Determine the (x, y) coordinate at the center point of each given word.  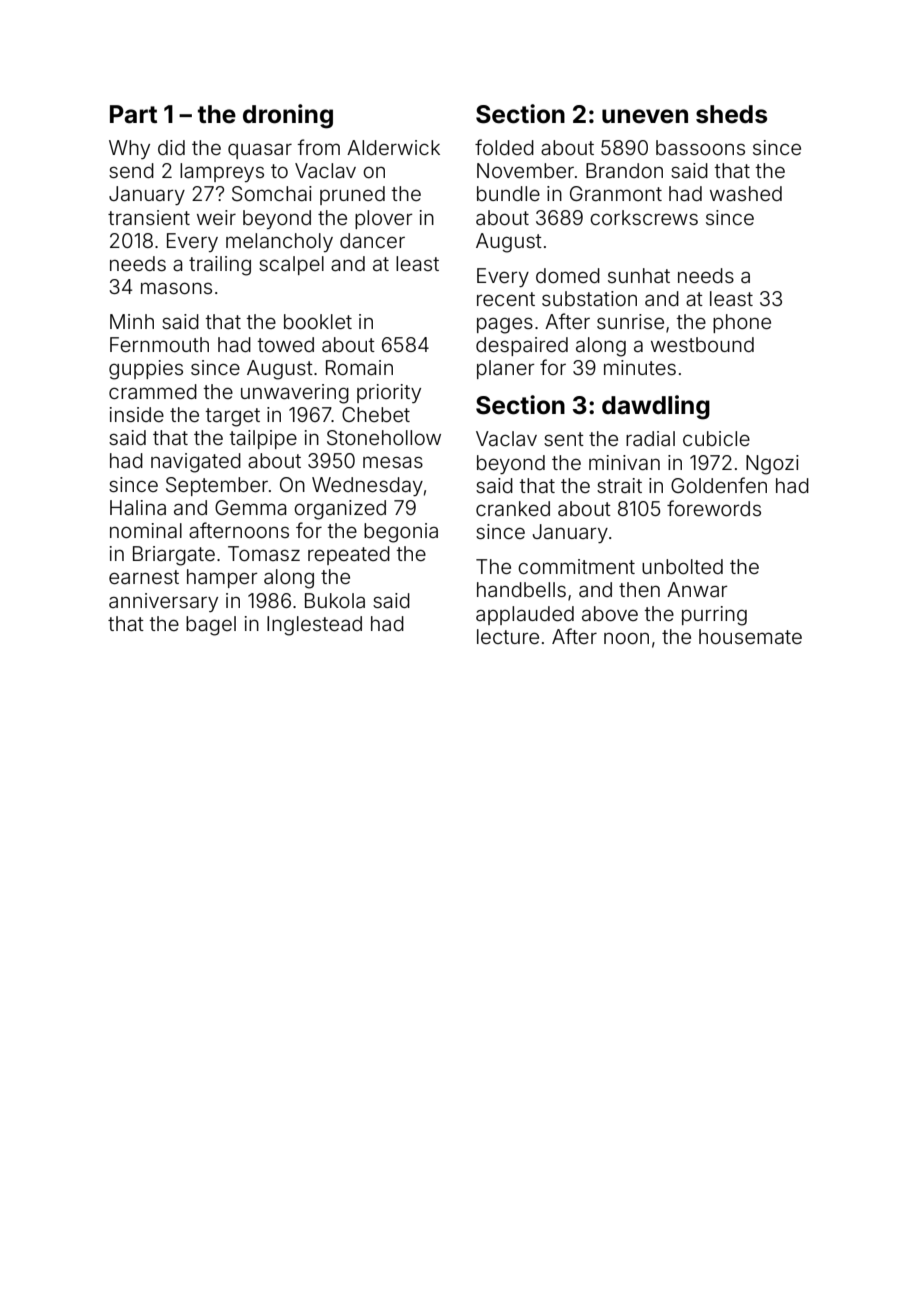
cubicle (716, 438)
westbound (702, 344)
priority (389, 393)
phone (742, 323)
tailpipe (263, 439)
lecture (508, 636)
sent (564, 439)
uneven (645, 116)
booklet (318, 321)
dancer (372, 240)
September (217, 486)
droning (288, 116)
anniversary (163, 602)
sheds (731, 114)
